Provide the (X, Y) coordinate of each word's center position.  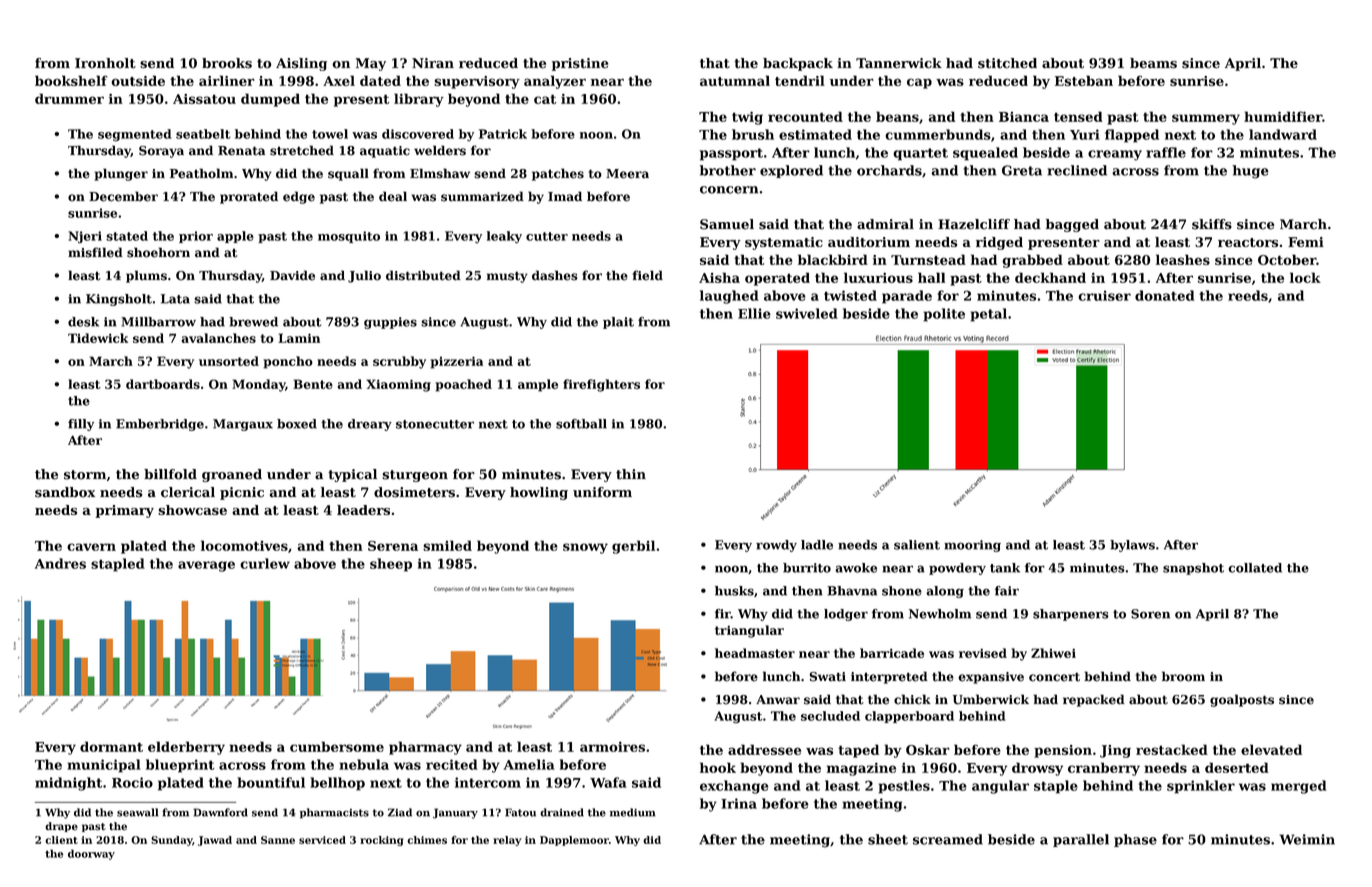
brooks (227, 63)
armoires (612, 746)
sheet (888, 839)
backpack (798, 64)
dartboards (163, 384)
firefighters (601, 385)
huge (1250, 172)
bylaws (1132, 546)
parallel (1081, 840)
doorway (91, 854)
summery (1206, 119)
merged (1298, 787)
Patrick (503, 134)
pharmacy (425, 748)
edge (299, 197)
